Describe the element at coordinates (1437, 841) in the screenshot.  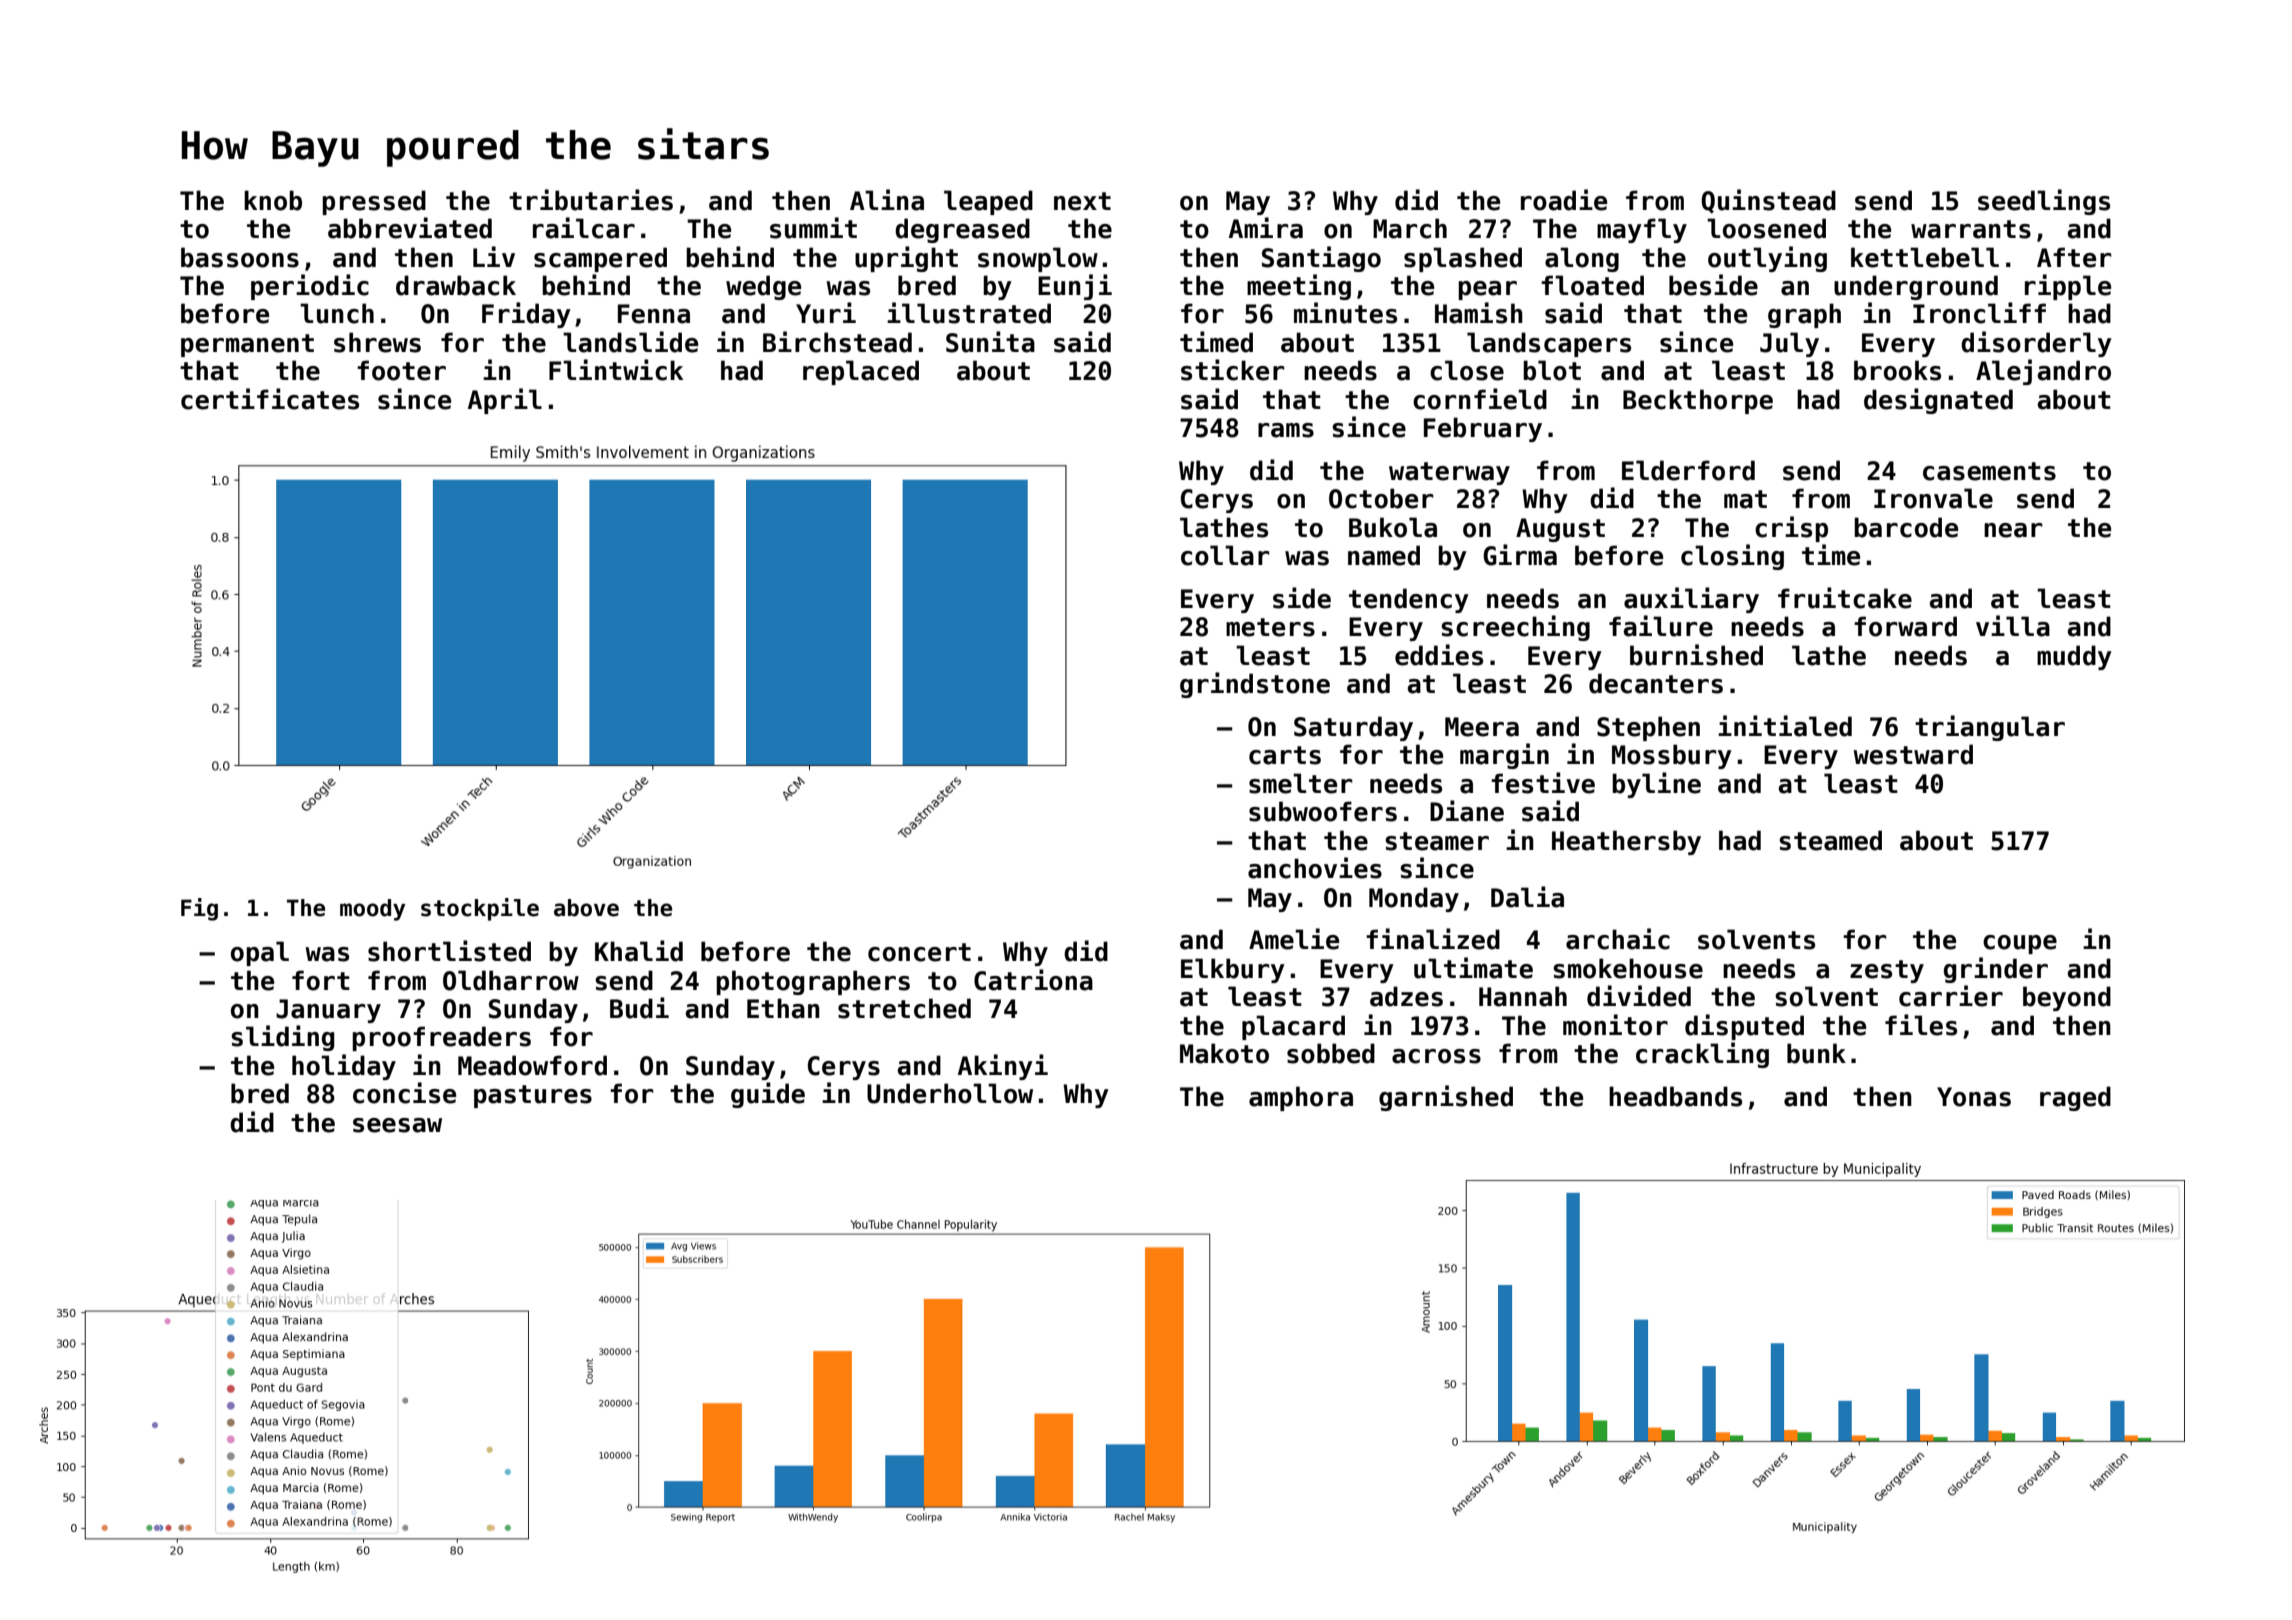
I see `steamer` at that location.
